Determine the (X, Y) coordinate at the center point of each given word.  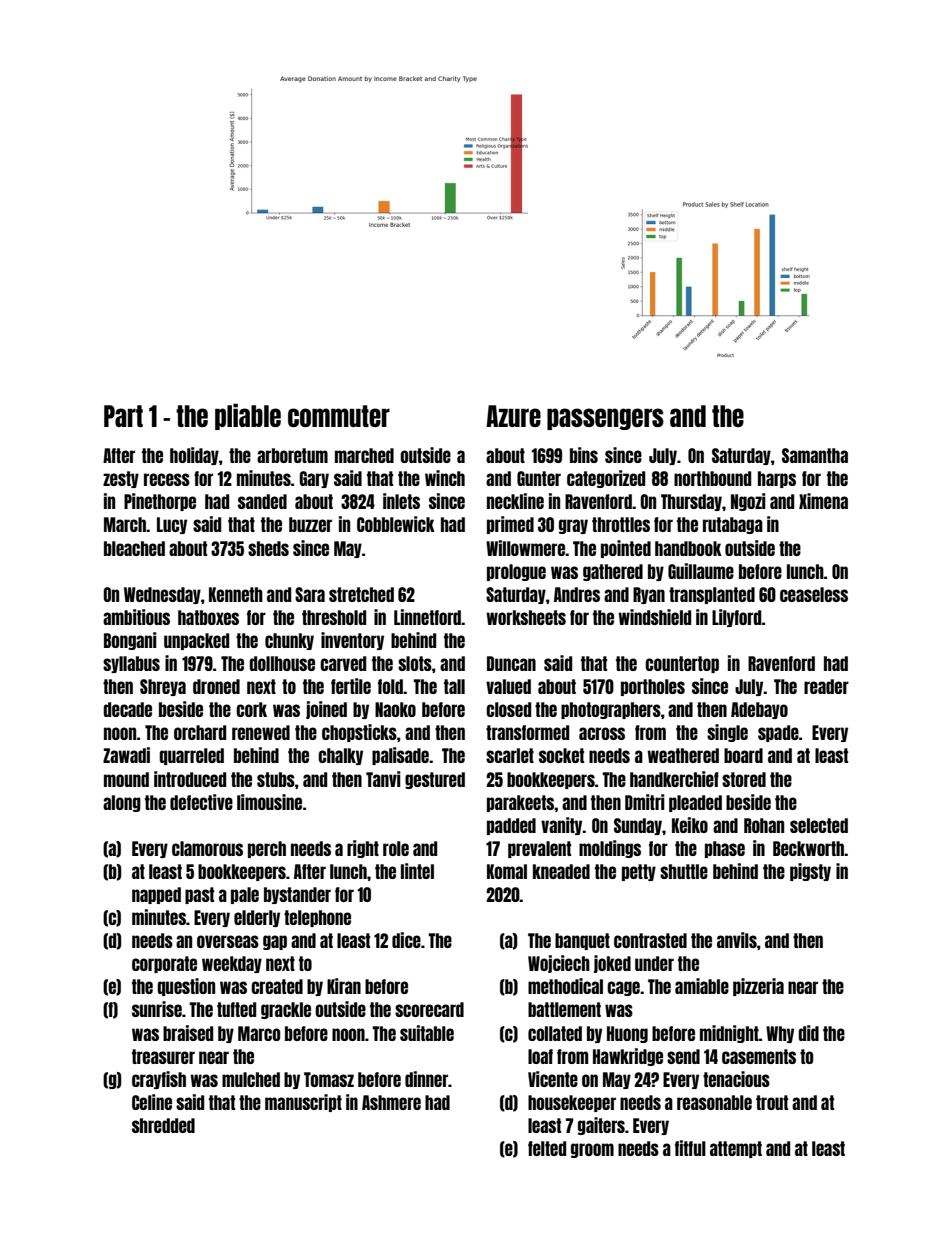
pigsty (810, 872)
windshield (654, 617)
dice (406, 940)
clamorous (207, 848)
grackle (286, 1010)
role (396, 848)
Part (123, 416)
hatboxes (208, 617)
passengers (605, 419)
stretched (361, 594)
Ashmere (391, 1102)
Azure (513, 416)
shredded (163, 1125)
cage (623, 988)
